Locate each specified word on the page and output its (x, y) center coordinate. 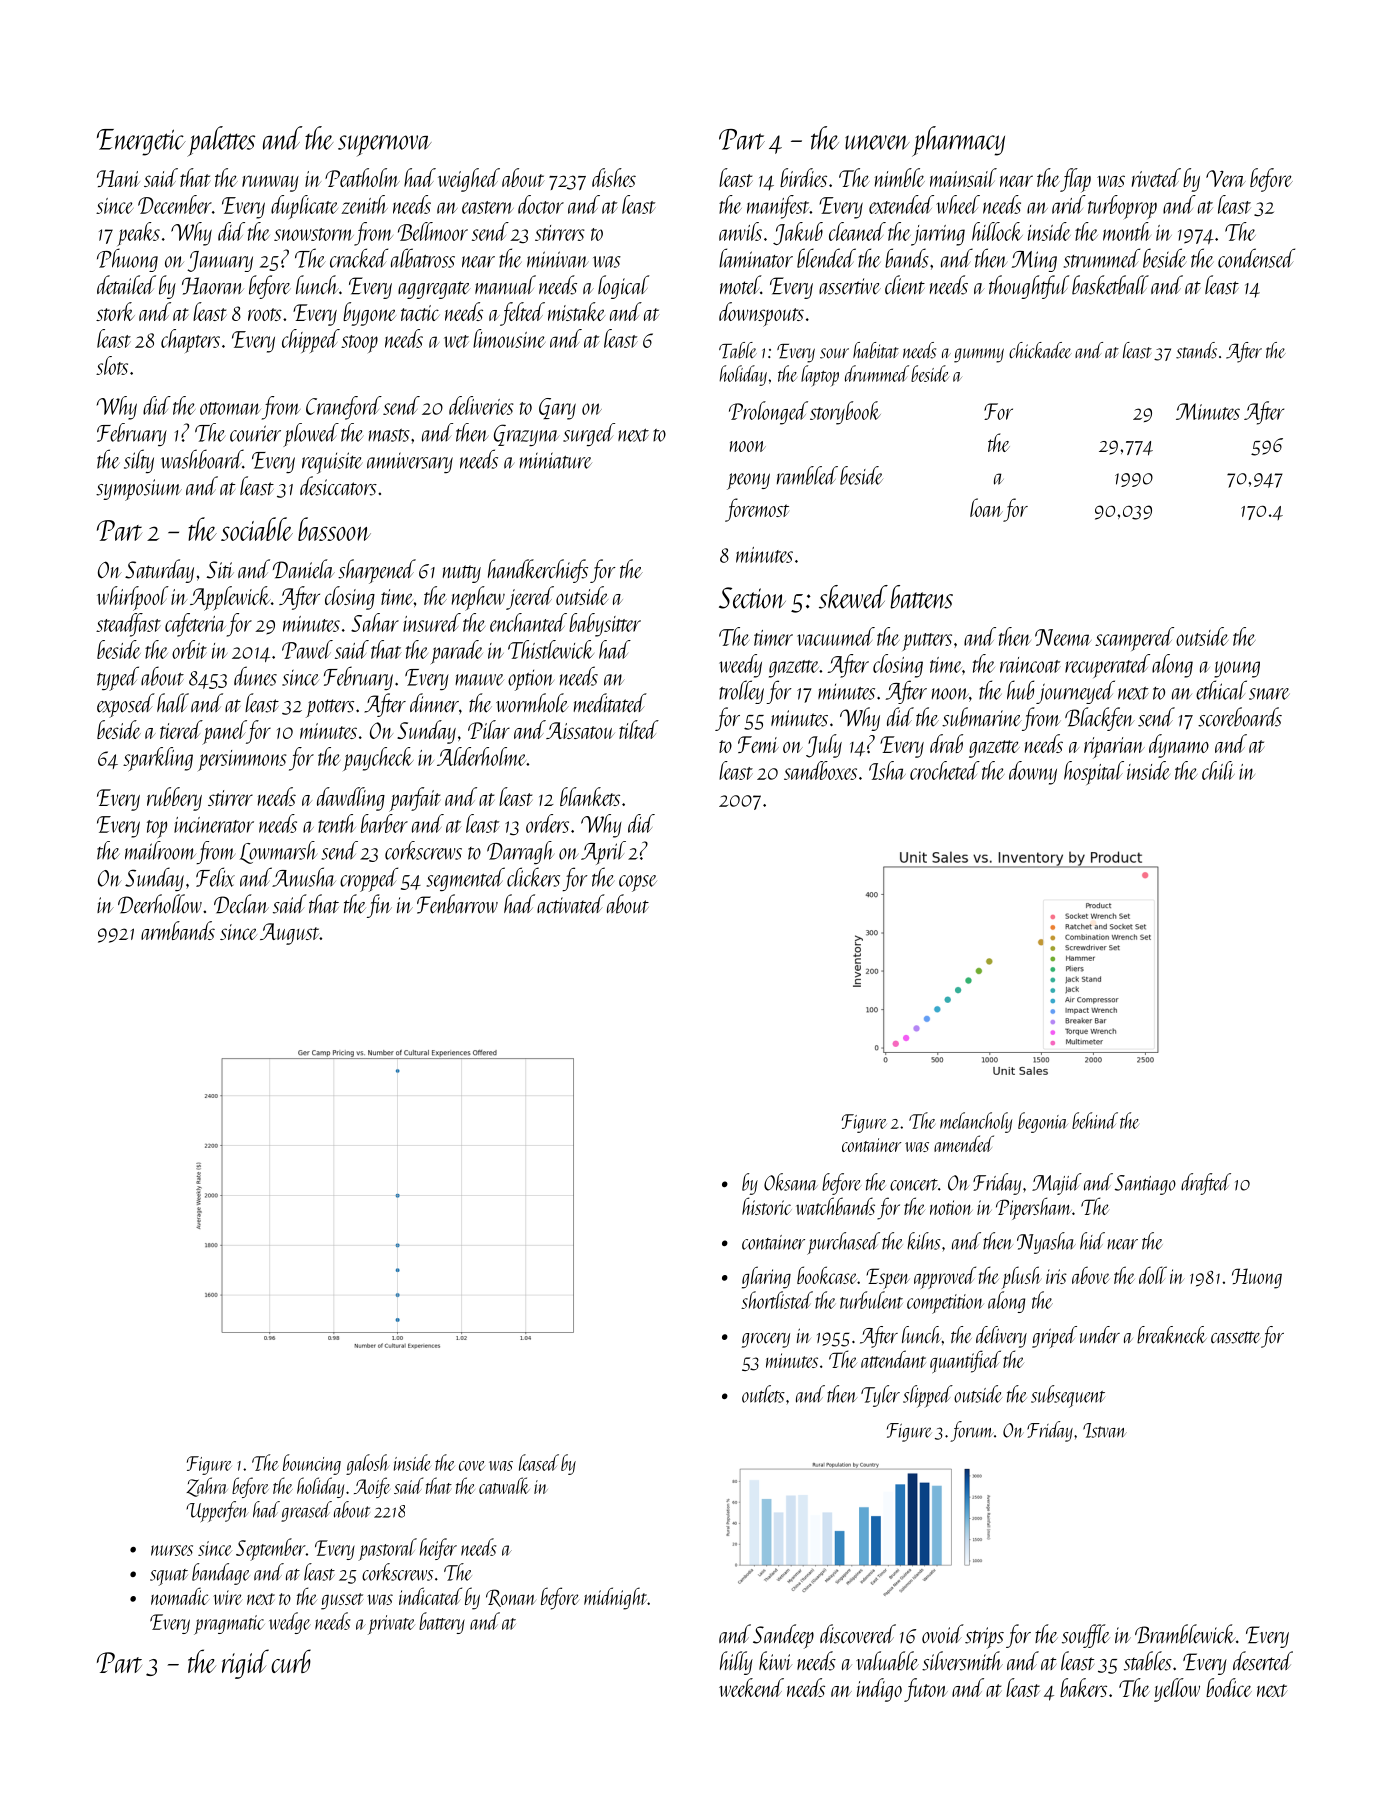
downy (1033, 773)
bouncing (312, 1464)
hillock (997, 231)
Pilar (489, 729)
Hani (118, 178)
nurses (172, 1550)
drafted (1206, 1184)
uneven (877, 142)
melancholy (976, 1122)
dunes (255, 676)
